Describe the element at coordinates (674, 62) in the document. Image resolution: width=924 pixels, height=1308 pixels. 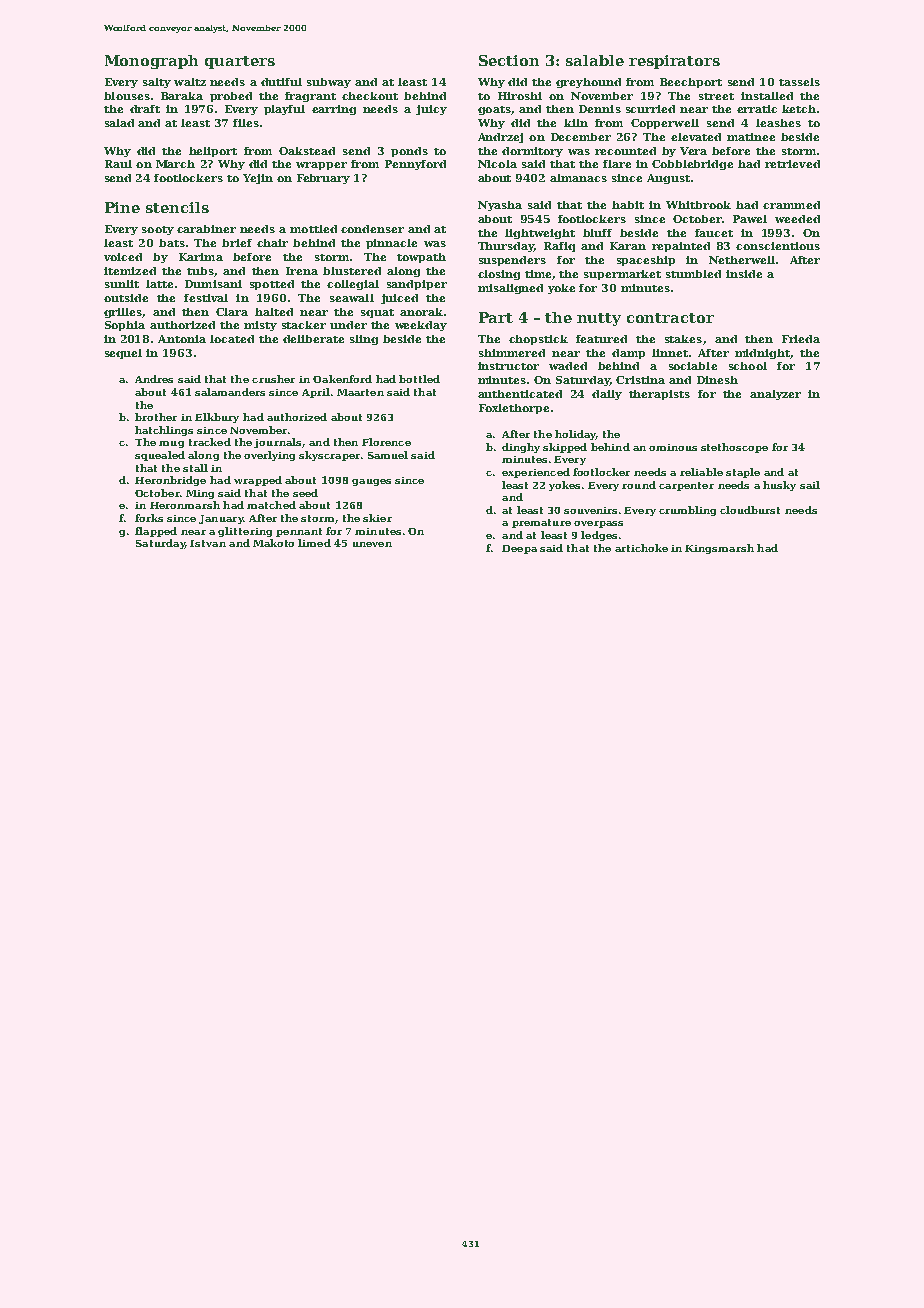
I see `respirators` at that location.
